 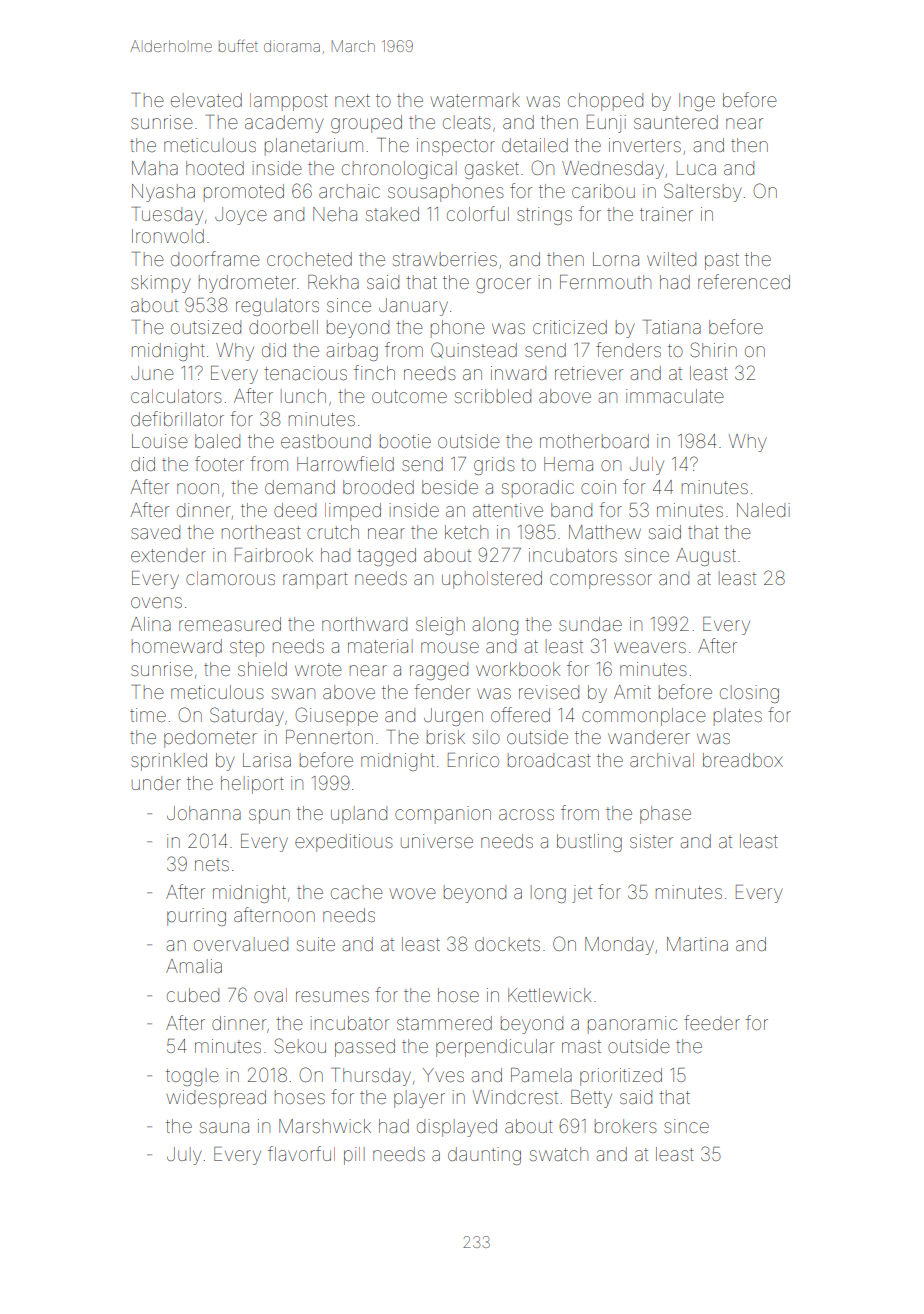 I want to click on sauna, so click(x=224, y=1127).
